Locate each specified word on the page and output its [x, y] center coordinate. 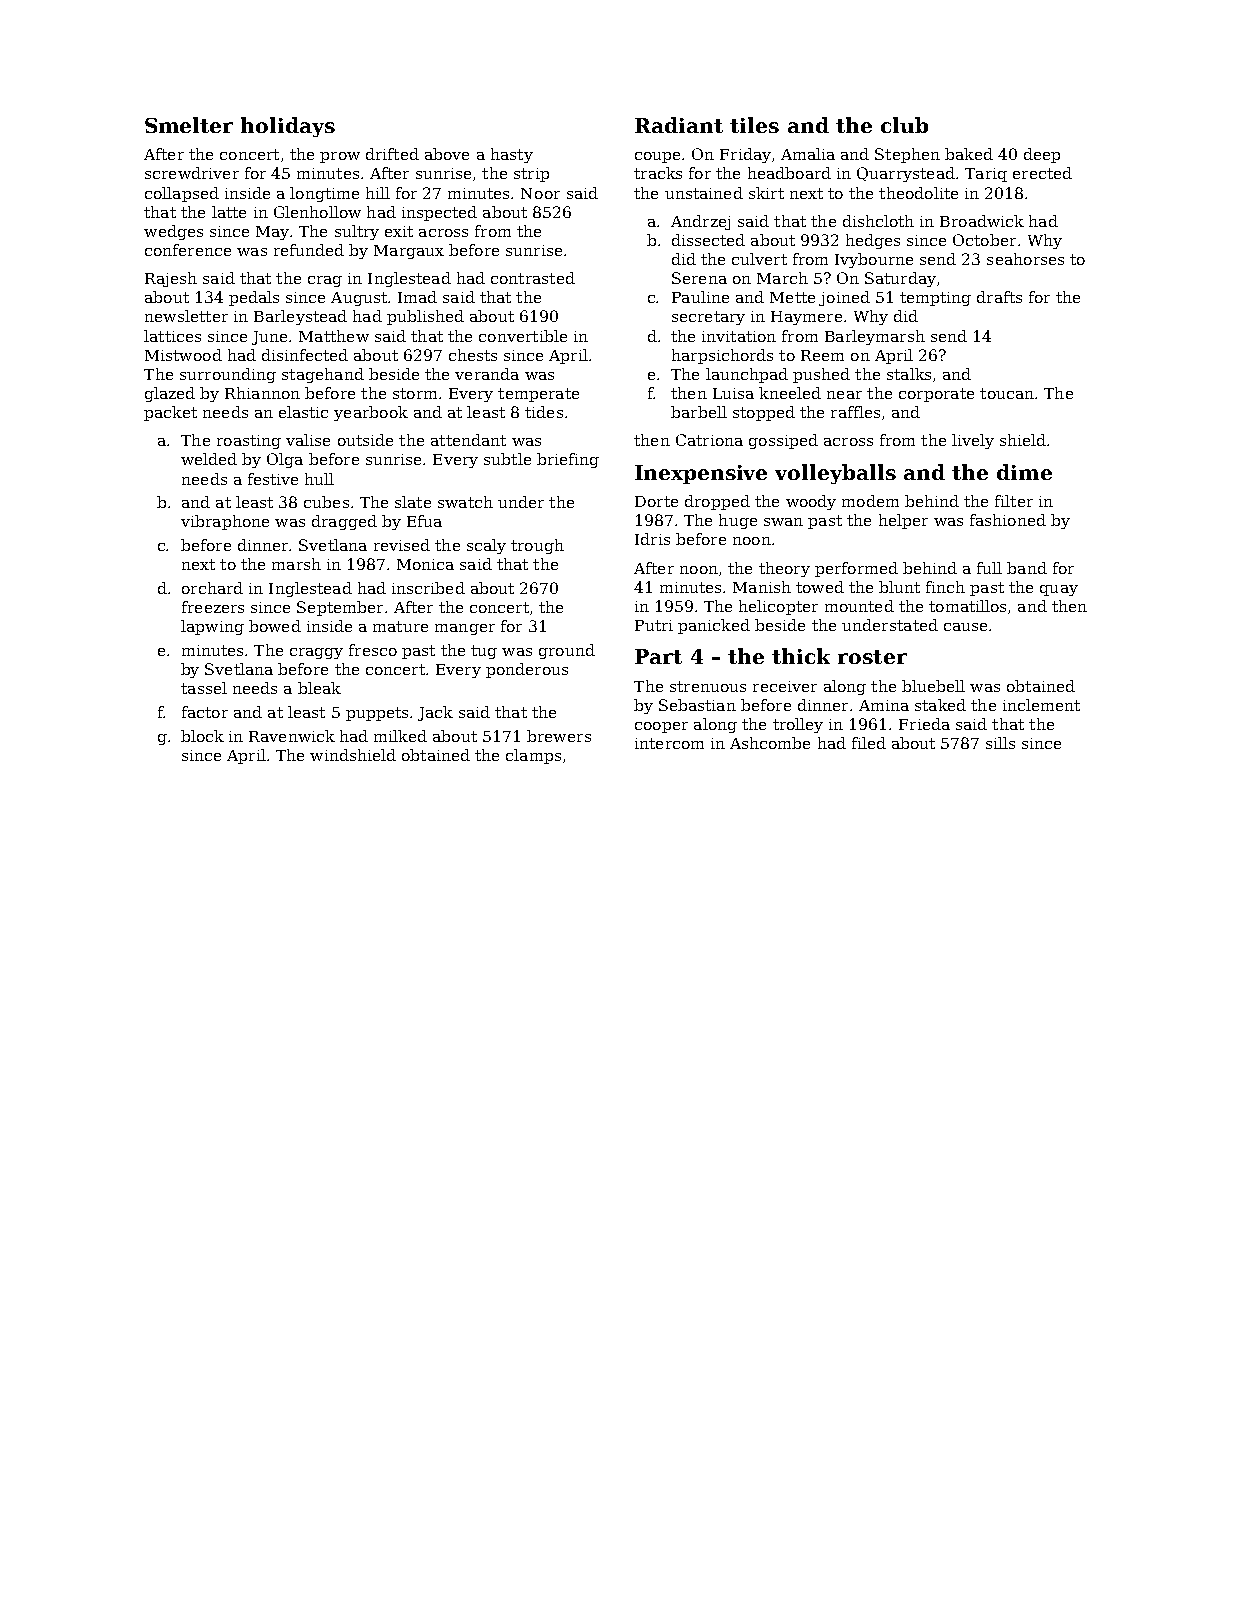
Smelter [189, 125]
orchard [212, 588]
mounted [859, 606]
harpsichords [722, 356]
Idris [652, 539]
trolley [798, 725]
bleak [319, 688]
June [269, 338]
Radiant [679, 125]
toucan [1007, 393]
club [904, 125]
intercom [669, 743]
